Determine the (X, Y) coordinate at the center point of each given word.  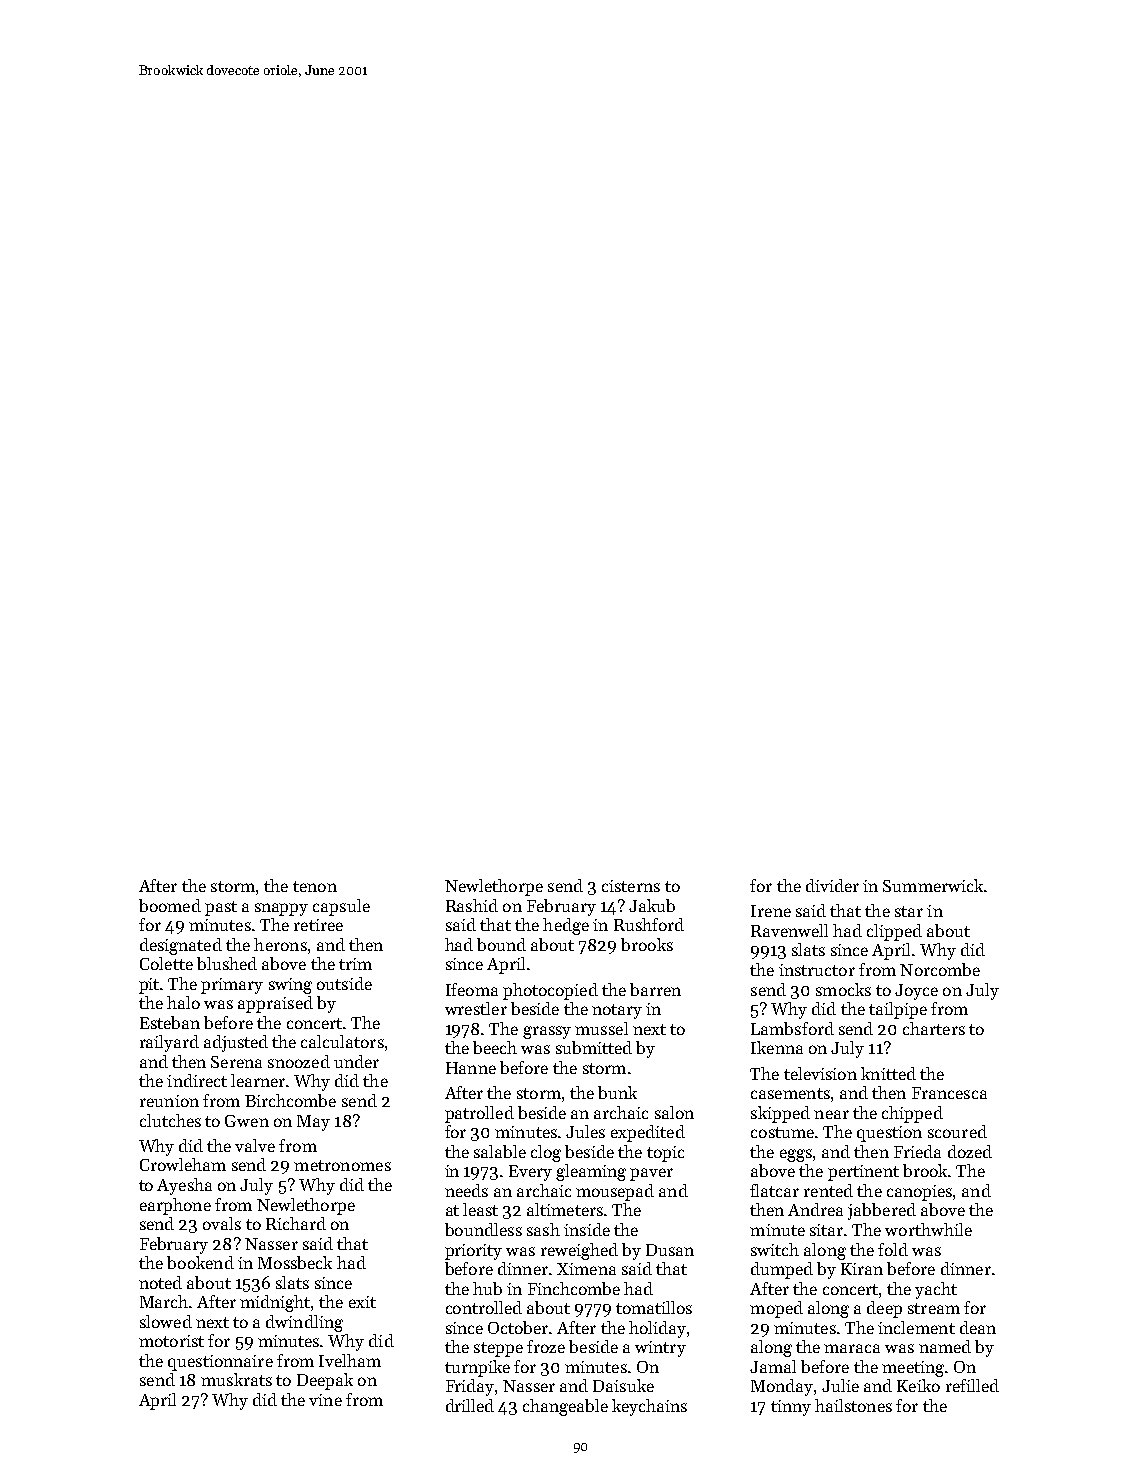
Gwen (247, 1121)
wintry (660, 1349)
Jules (585, 1131)
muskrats (236, 1379)
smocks (843, 989)
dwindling (304, 1323)
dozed (970, 1151)
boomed (170, 905)
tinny (791, 1408)
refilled (972, 1385)
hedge (566, 926)
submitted (594, 1047)
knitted (888, 1073)
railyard (169, 1043)
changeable (565, 1407)
